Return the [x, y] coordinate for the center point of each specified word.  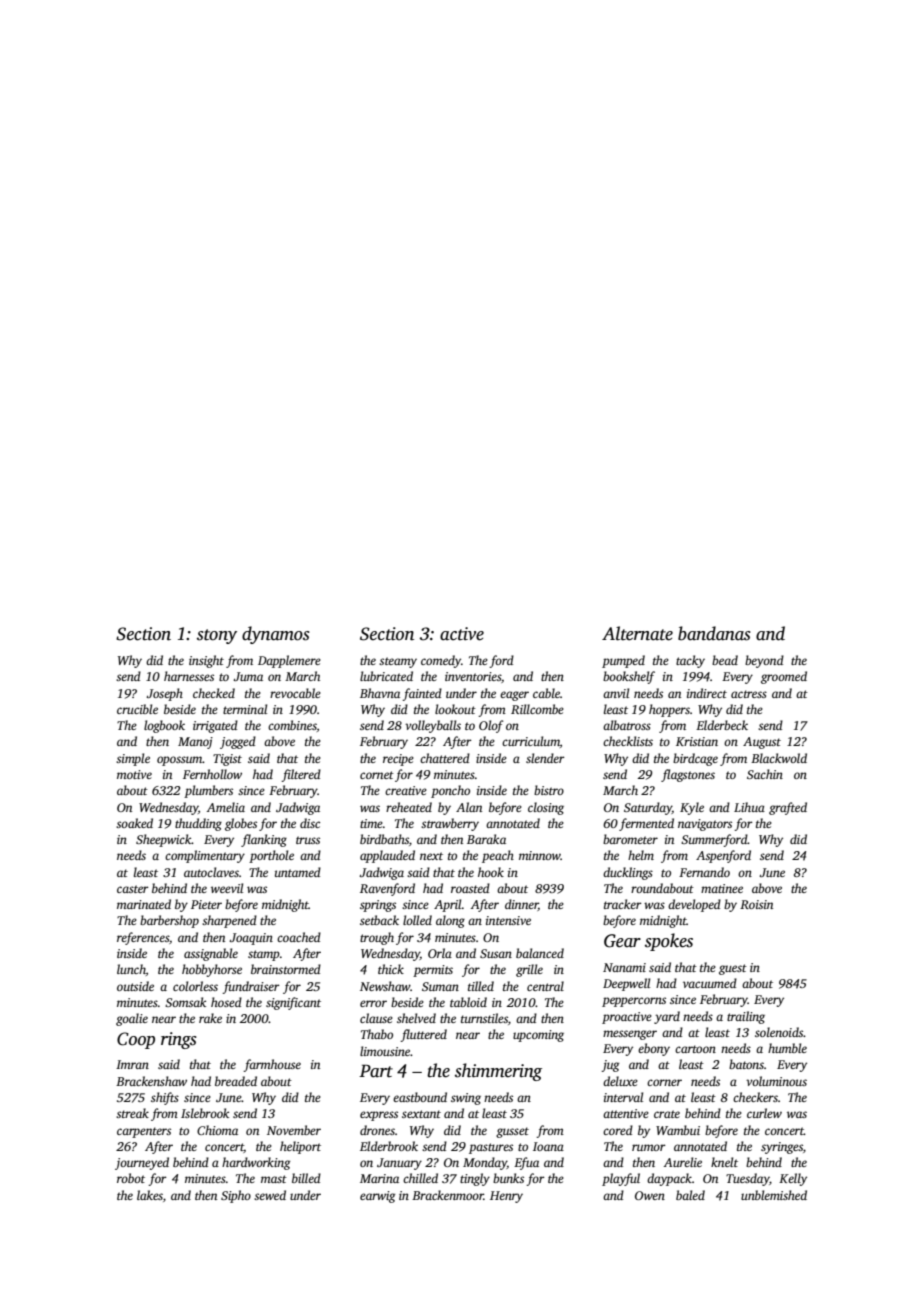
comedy [441, 661]
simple [133, 759]
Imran [132, 1064]
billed [306, 1178]
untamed [298, 872]
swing [466, 1099]
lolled [417, 920]
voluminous [776, 1081]
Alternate [637, 633]
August [762, 743]
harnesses [189, 676]
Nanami [624, 967]
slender [545, 758]
